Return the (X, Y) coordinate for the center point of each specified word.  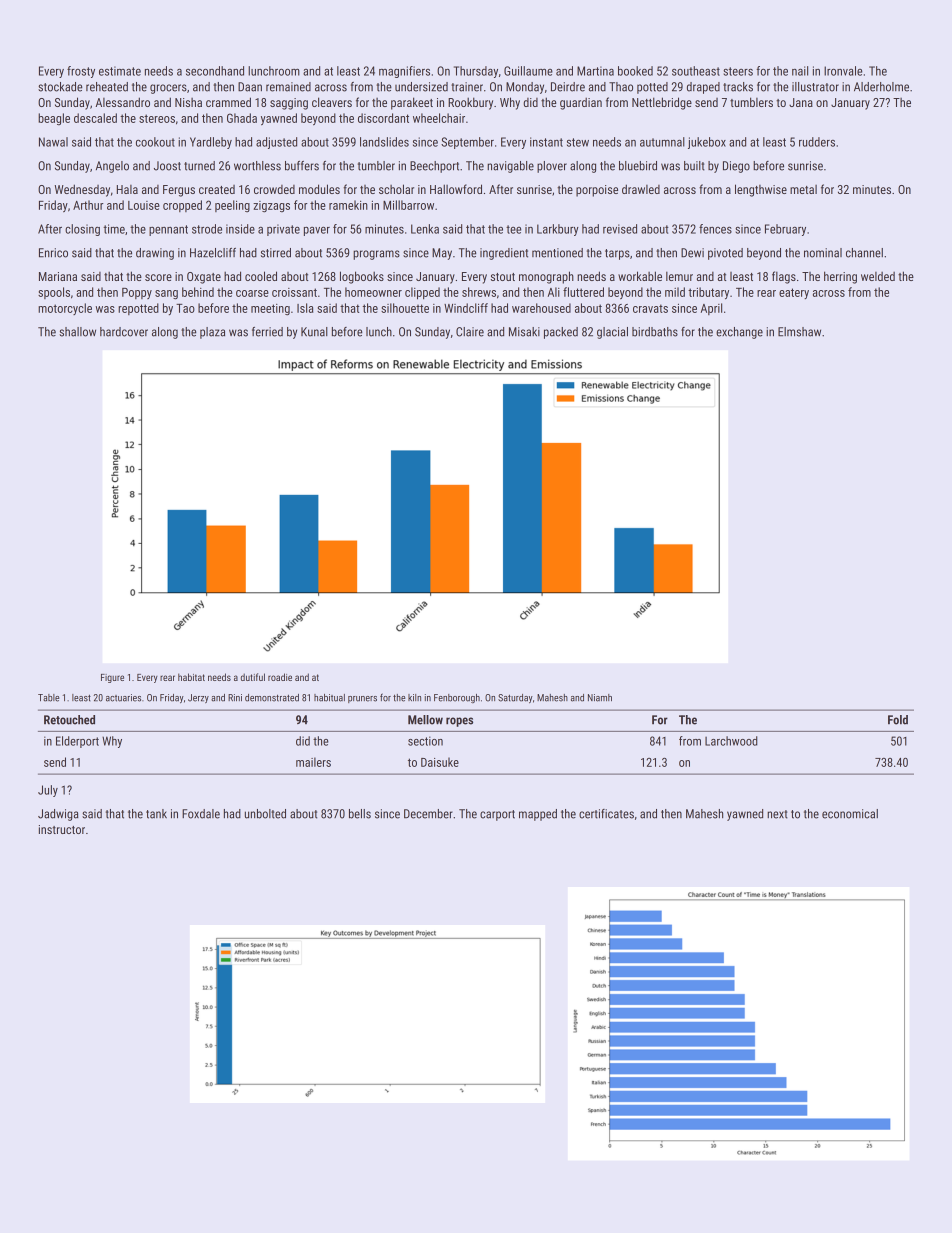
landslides (384, 142)
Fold (898, 720)
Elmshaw (799, 332)
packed (561, 333)
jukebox (707, 143)
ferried (267, 332)
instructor (62, 829)
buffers (302, 166)
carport (497, 815)
